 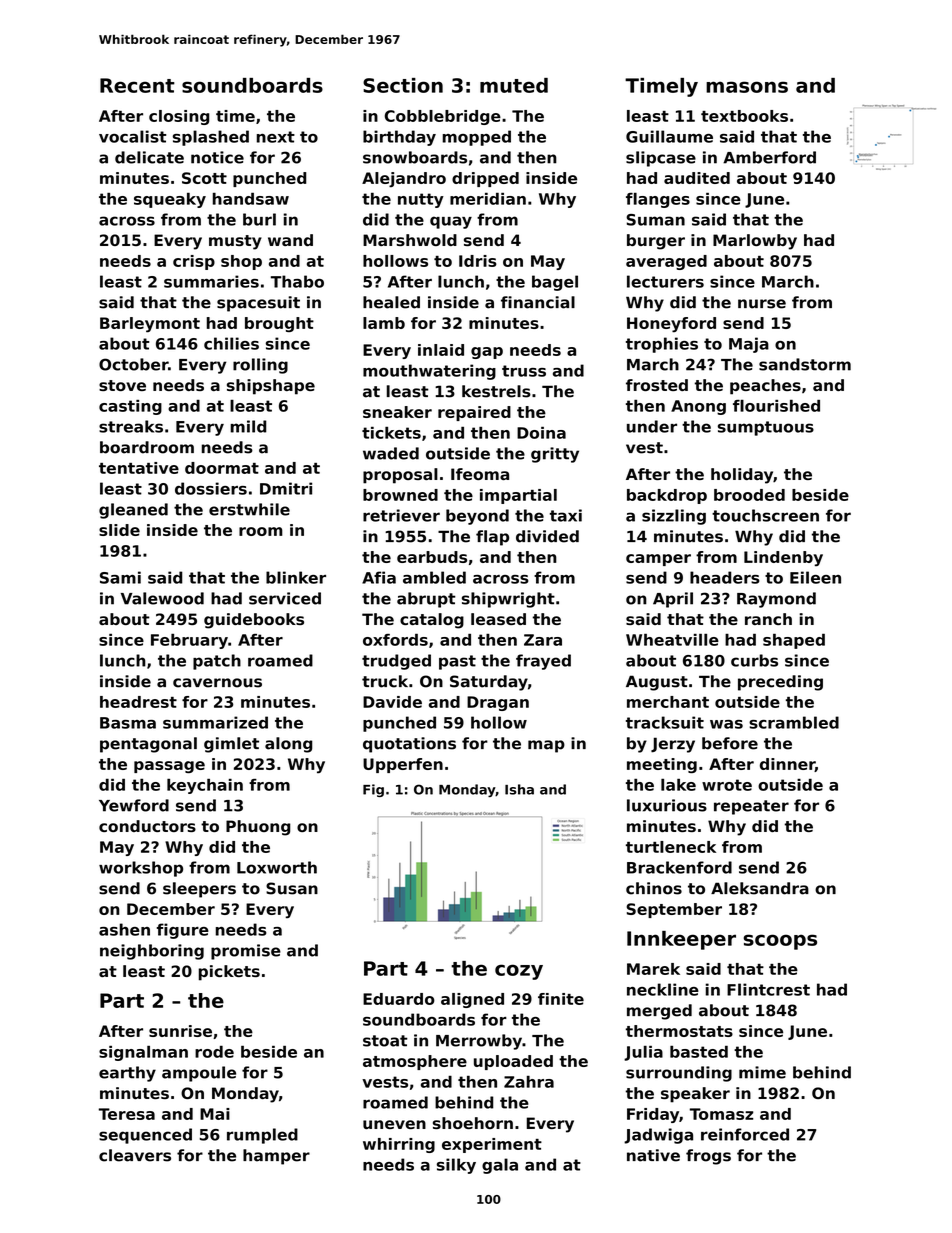 What do you see at coordinates (699, 1051) in the document?
I see `basted` at bounding box center [699, 1051].
